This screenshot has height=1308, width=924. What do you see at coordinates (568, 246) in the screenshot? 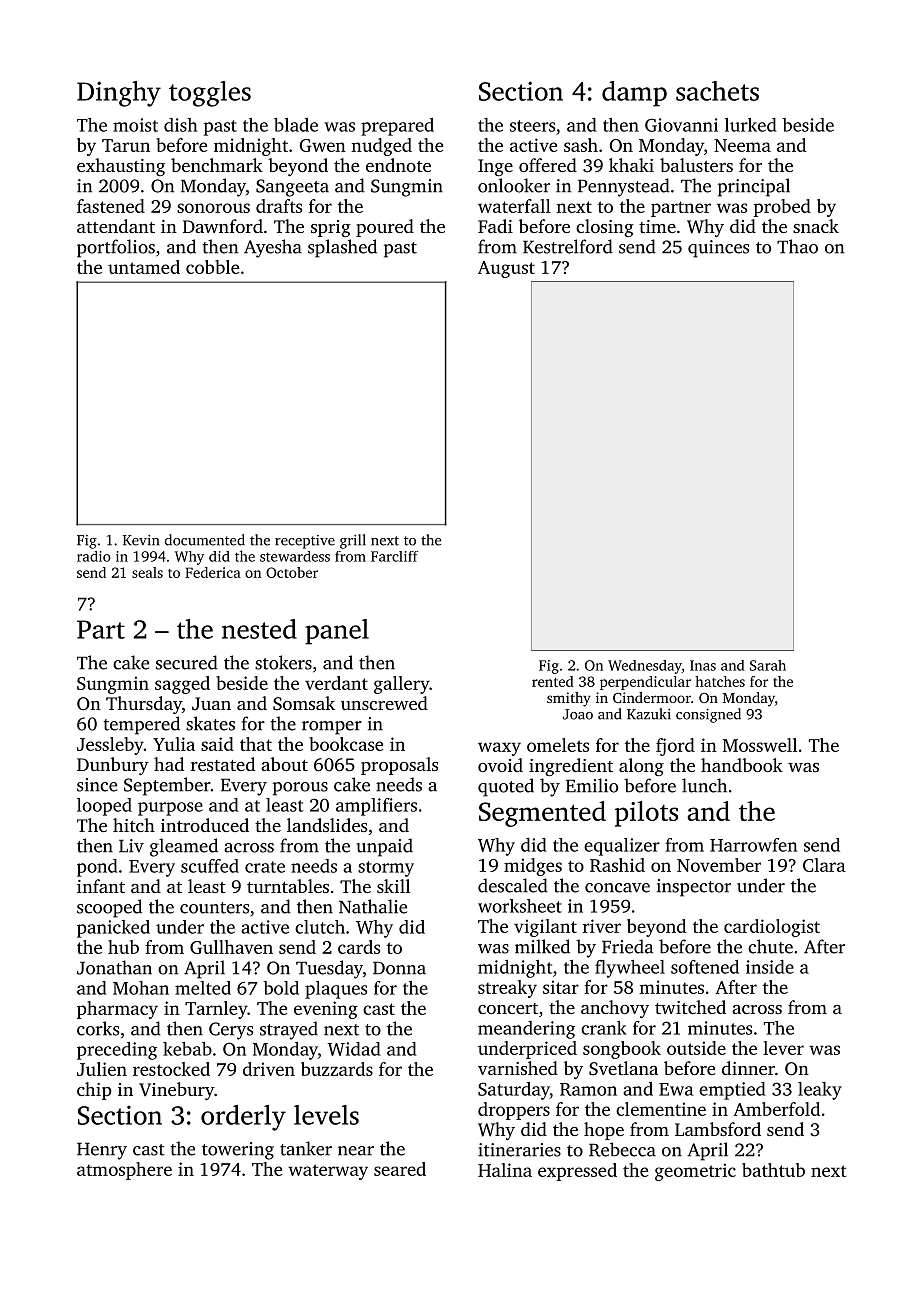
I see `Kestrelford` at bounding box center [568, 246].
